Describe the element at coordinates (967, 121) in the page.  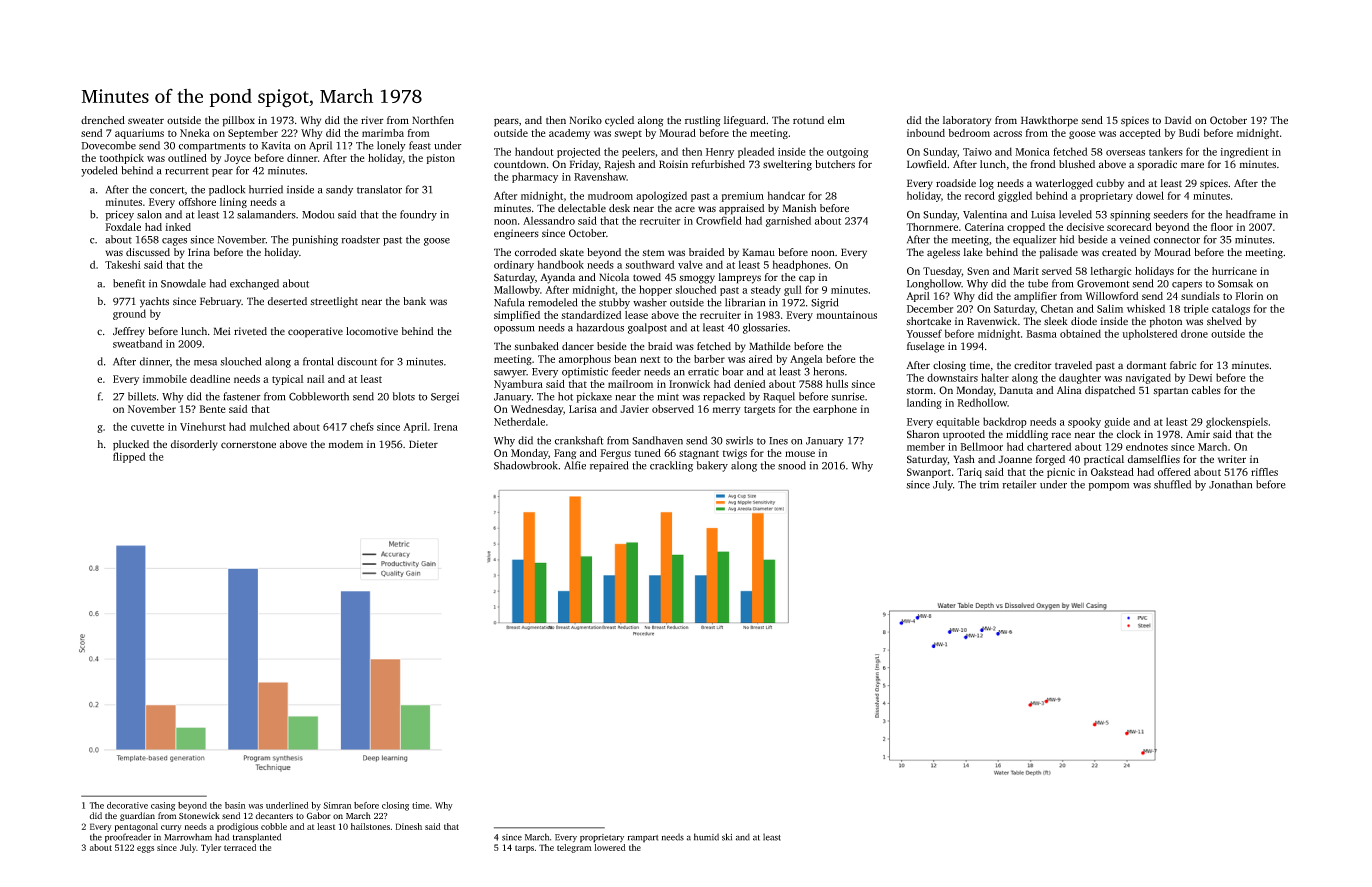
I see `laboratory` at that location.
